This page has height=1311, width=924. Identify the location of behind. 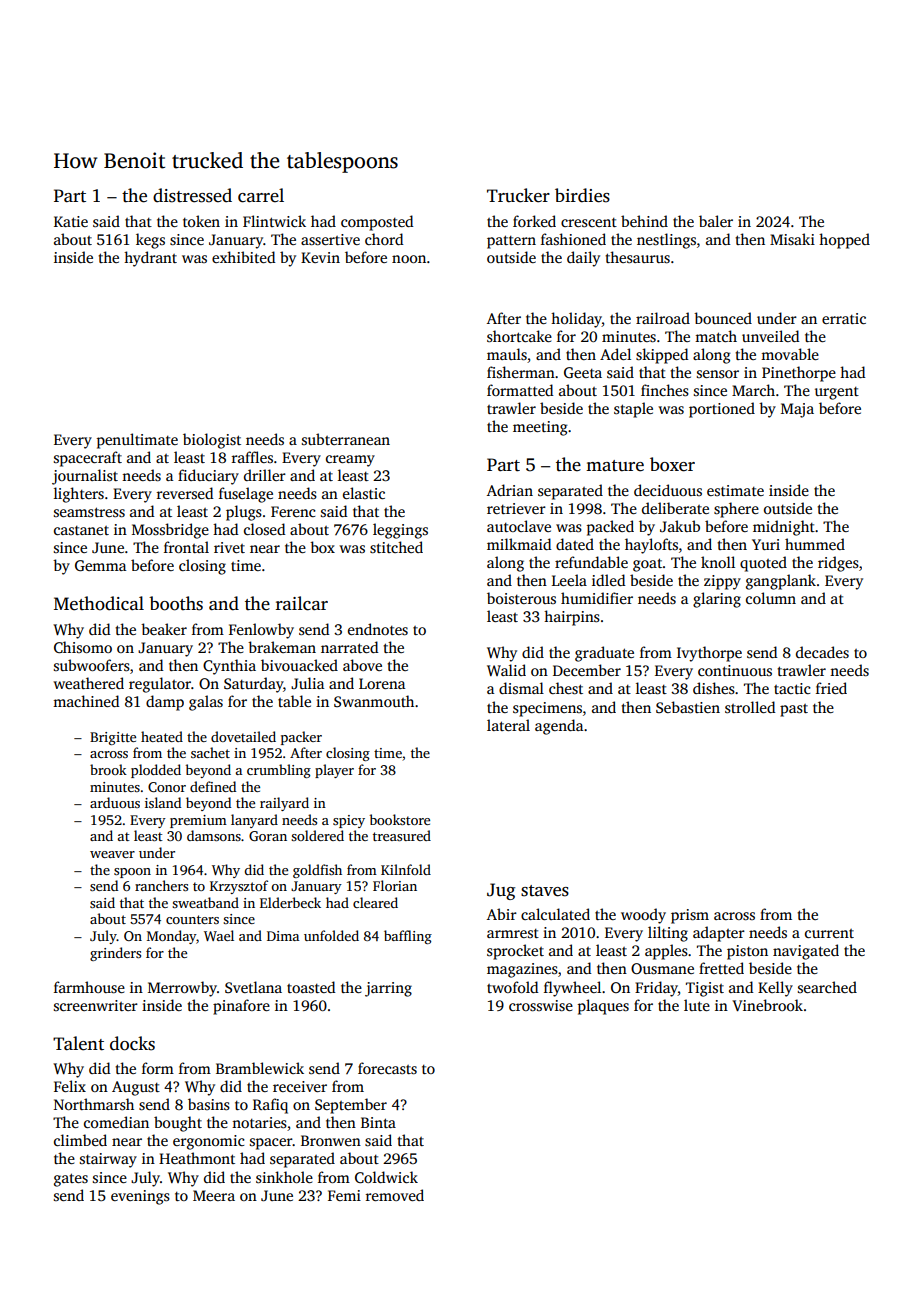
(644, 221).
